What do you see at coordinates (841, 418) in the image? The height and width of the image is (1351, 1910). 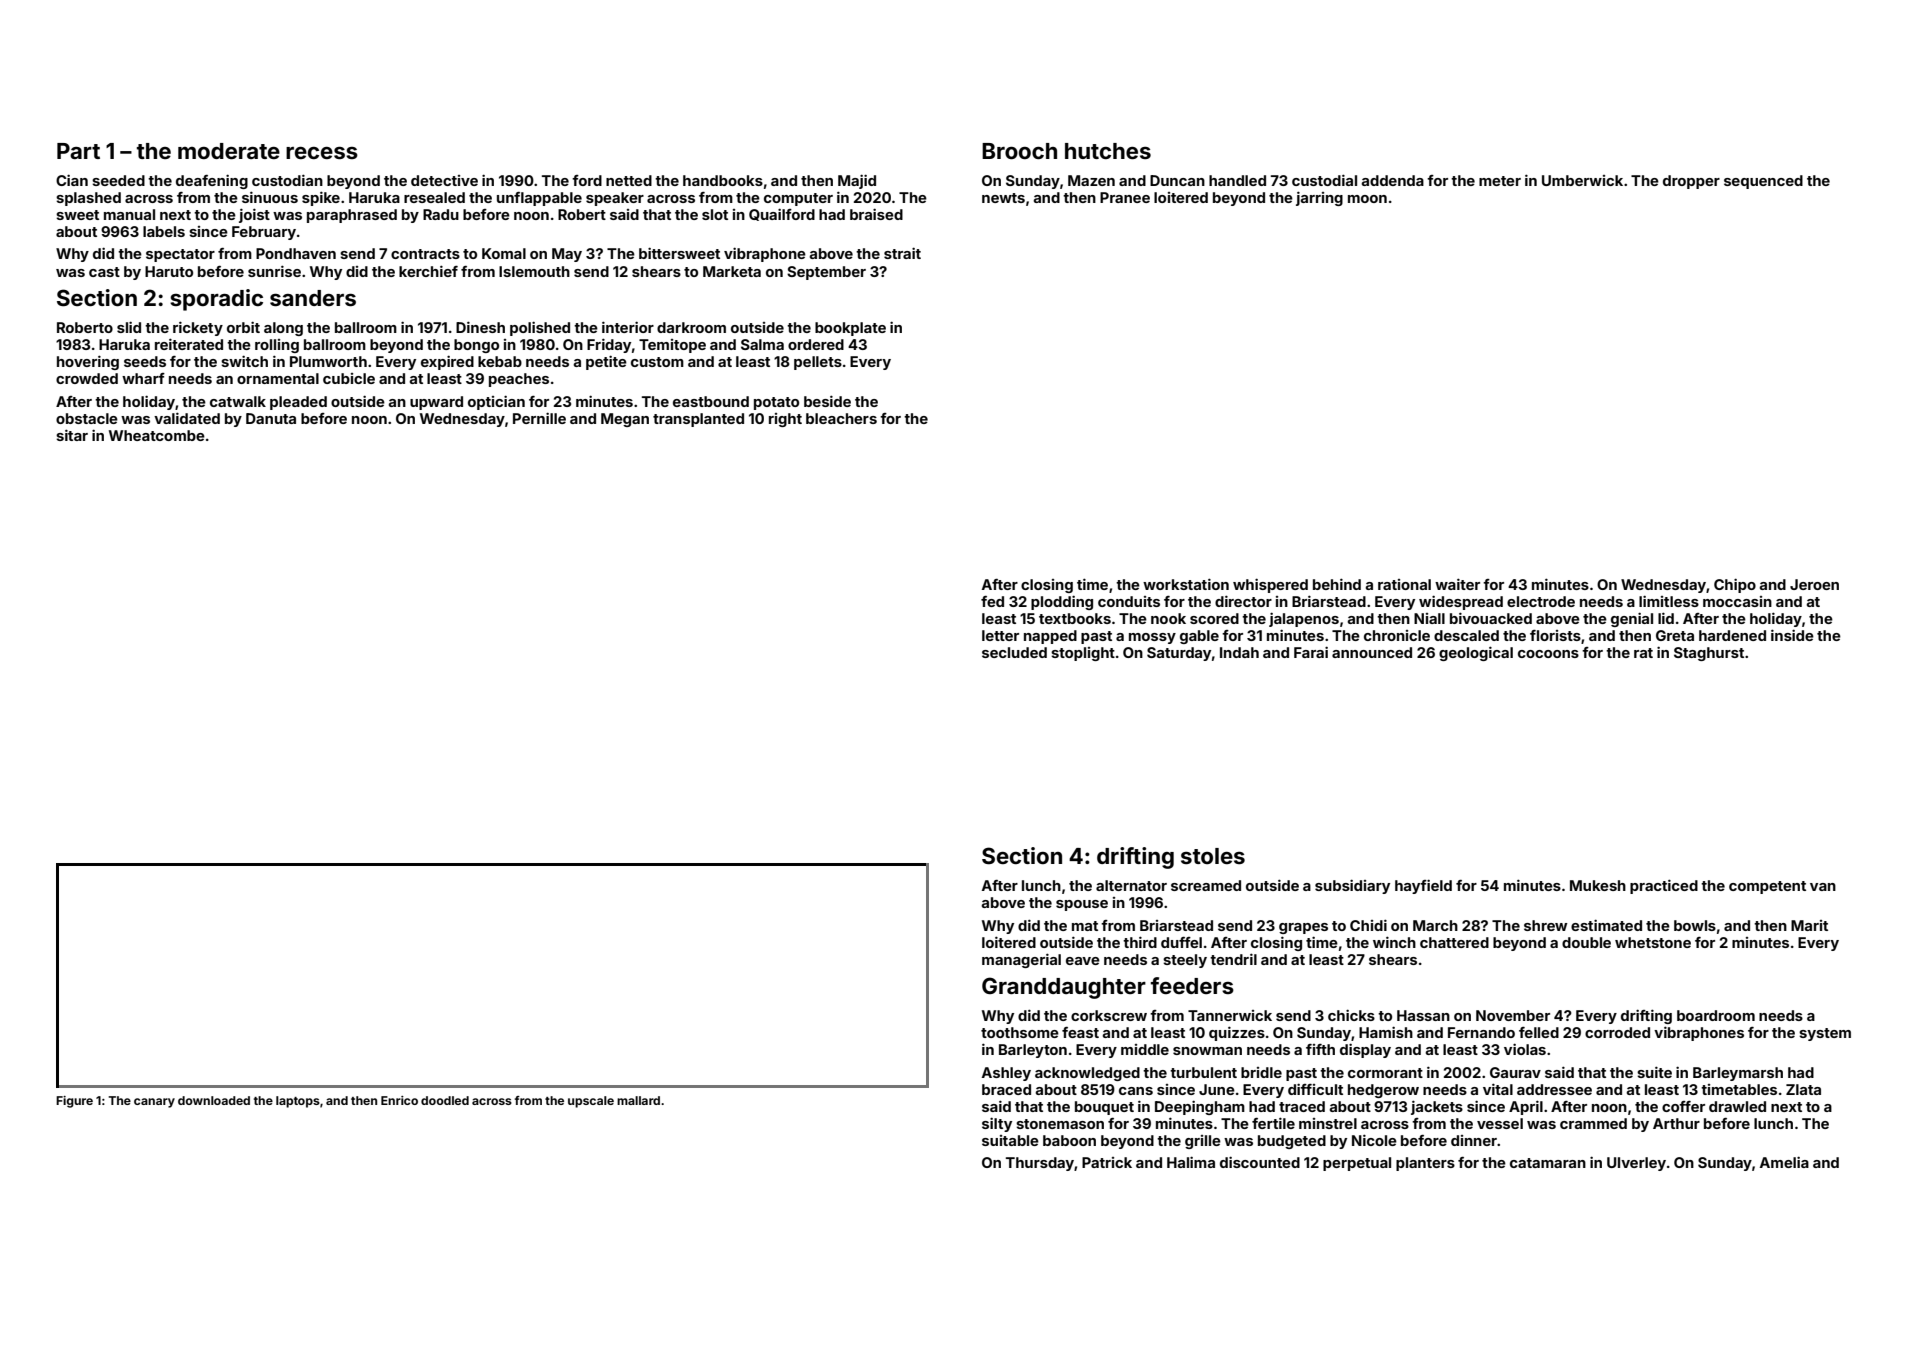 I see `bleachers` at bounding box center [841, 418].
